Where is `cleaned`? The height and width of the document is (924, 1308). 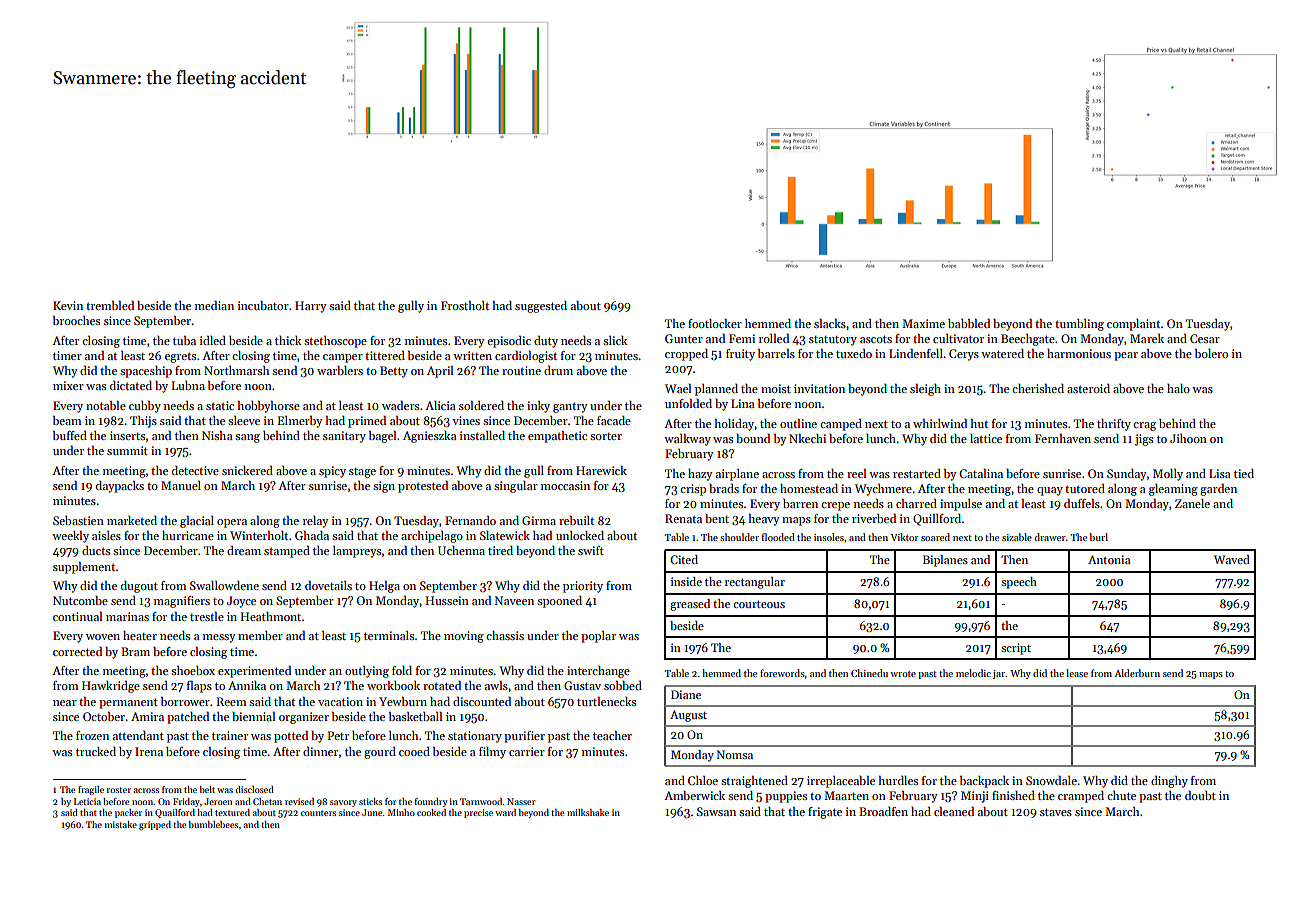
cleaned is located at coordinates (954, 811).
